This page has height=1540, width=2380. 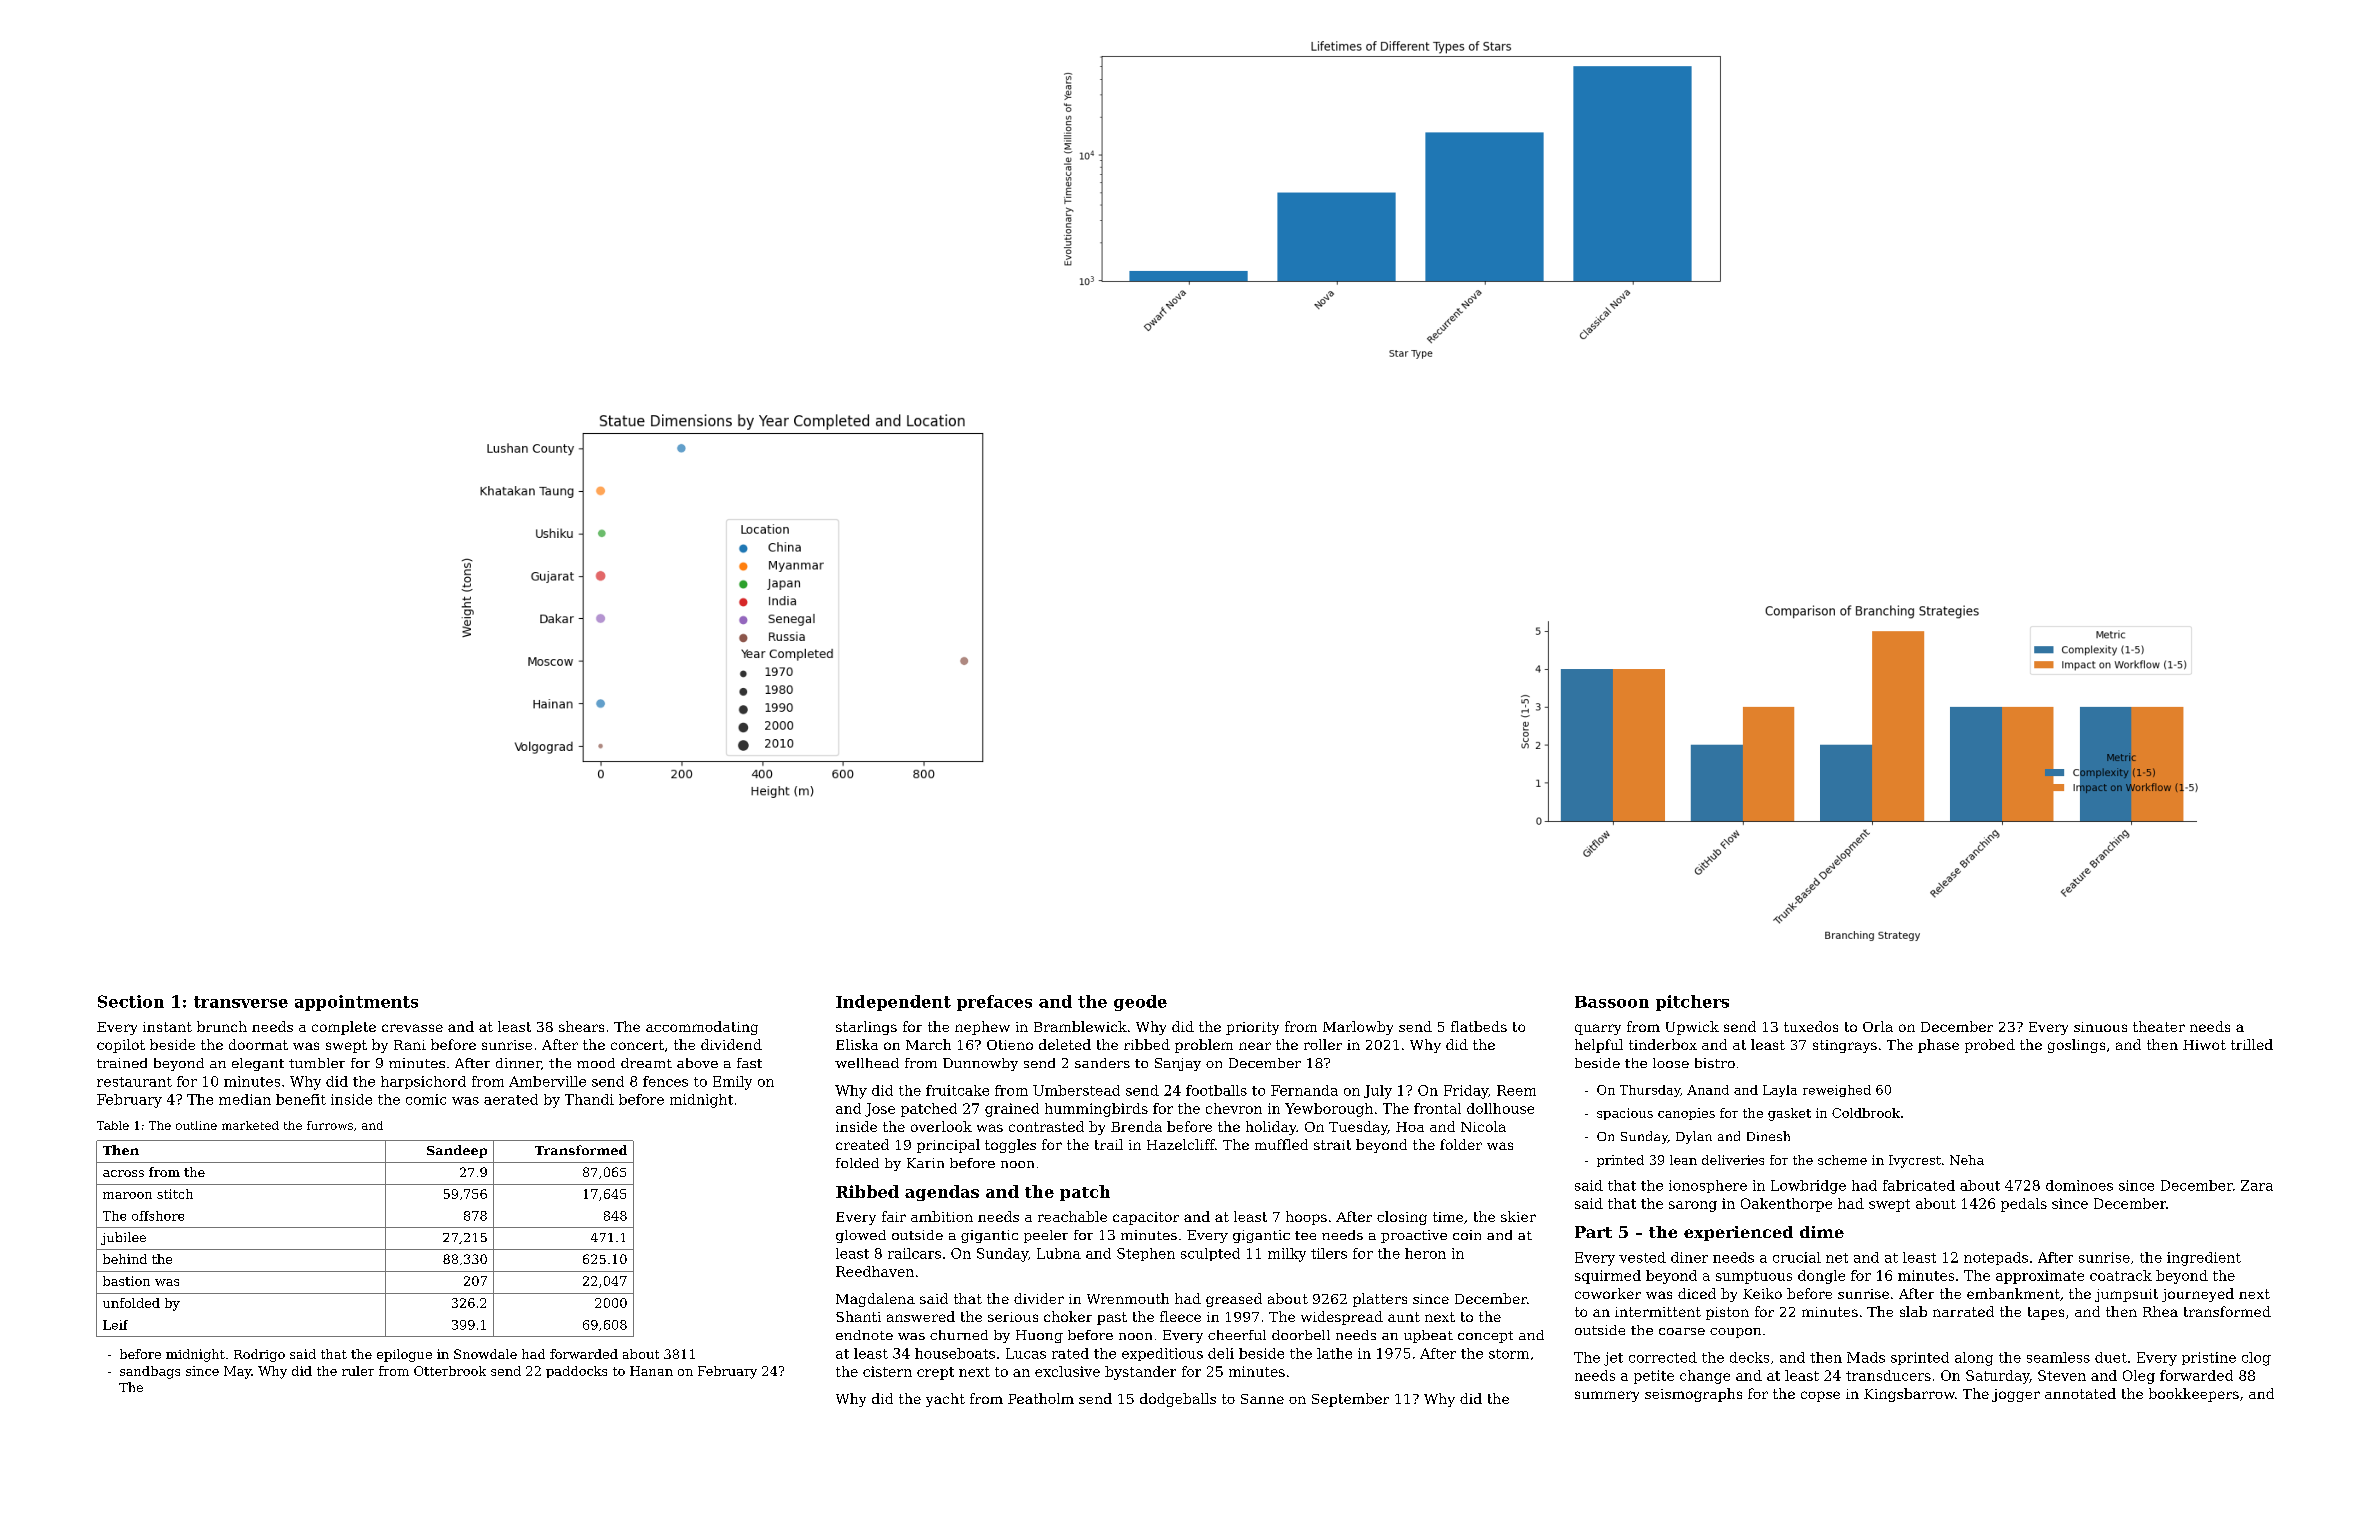 What do you see at coordinates (994, 1003) in the page?
I see `prefaces` at bounding box center [994, 1003].
